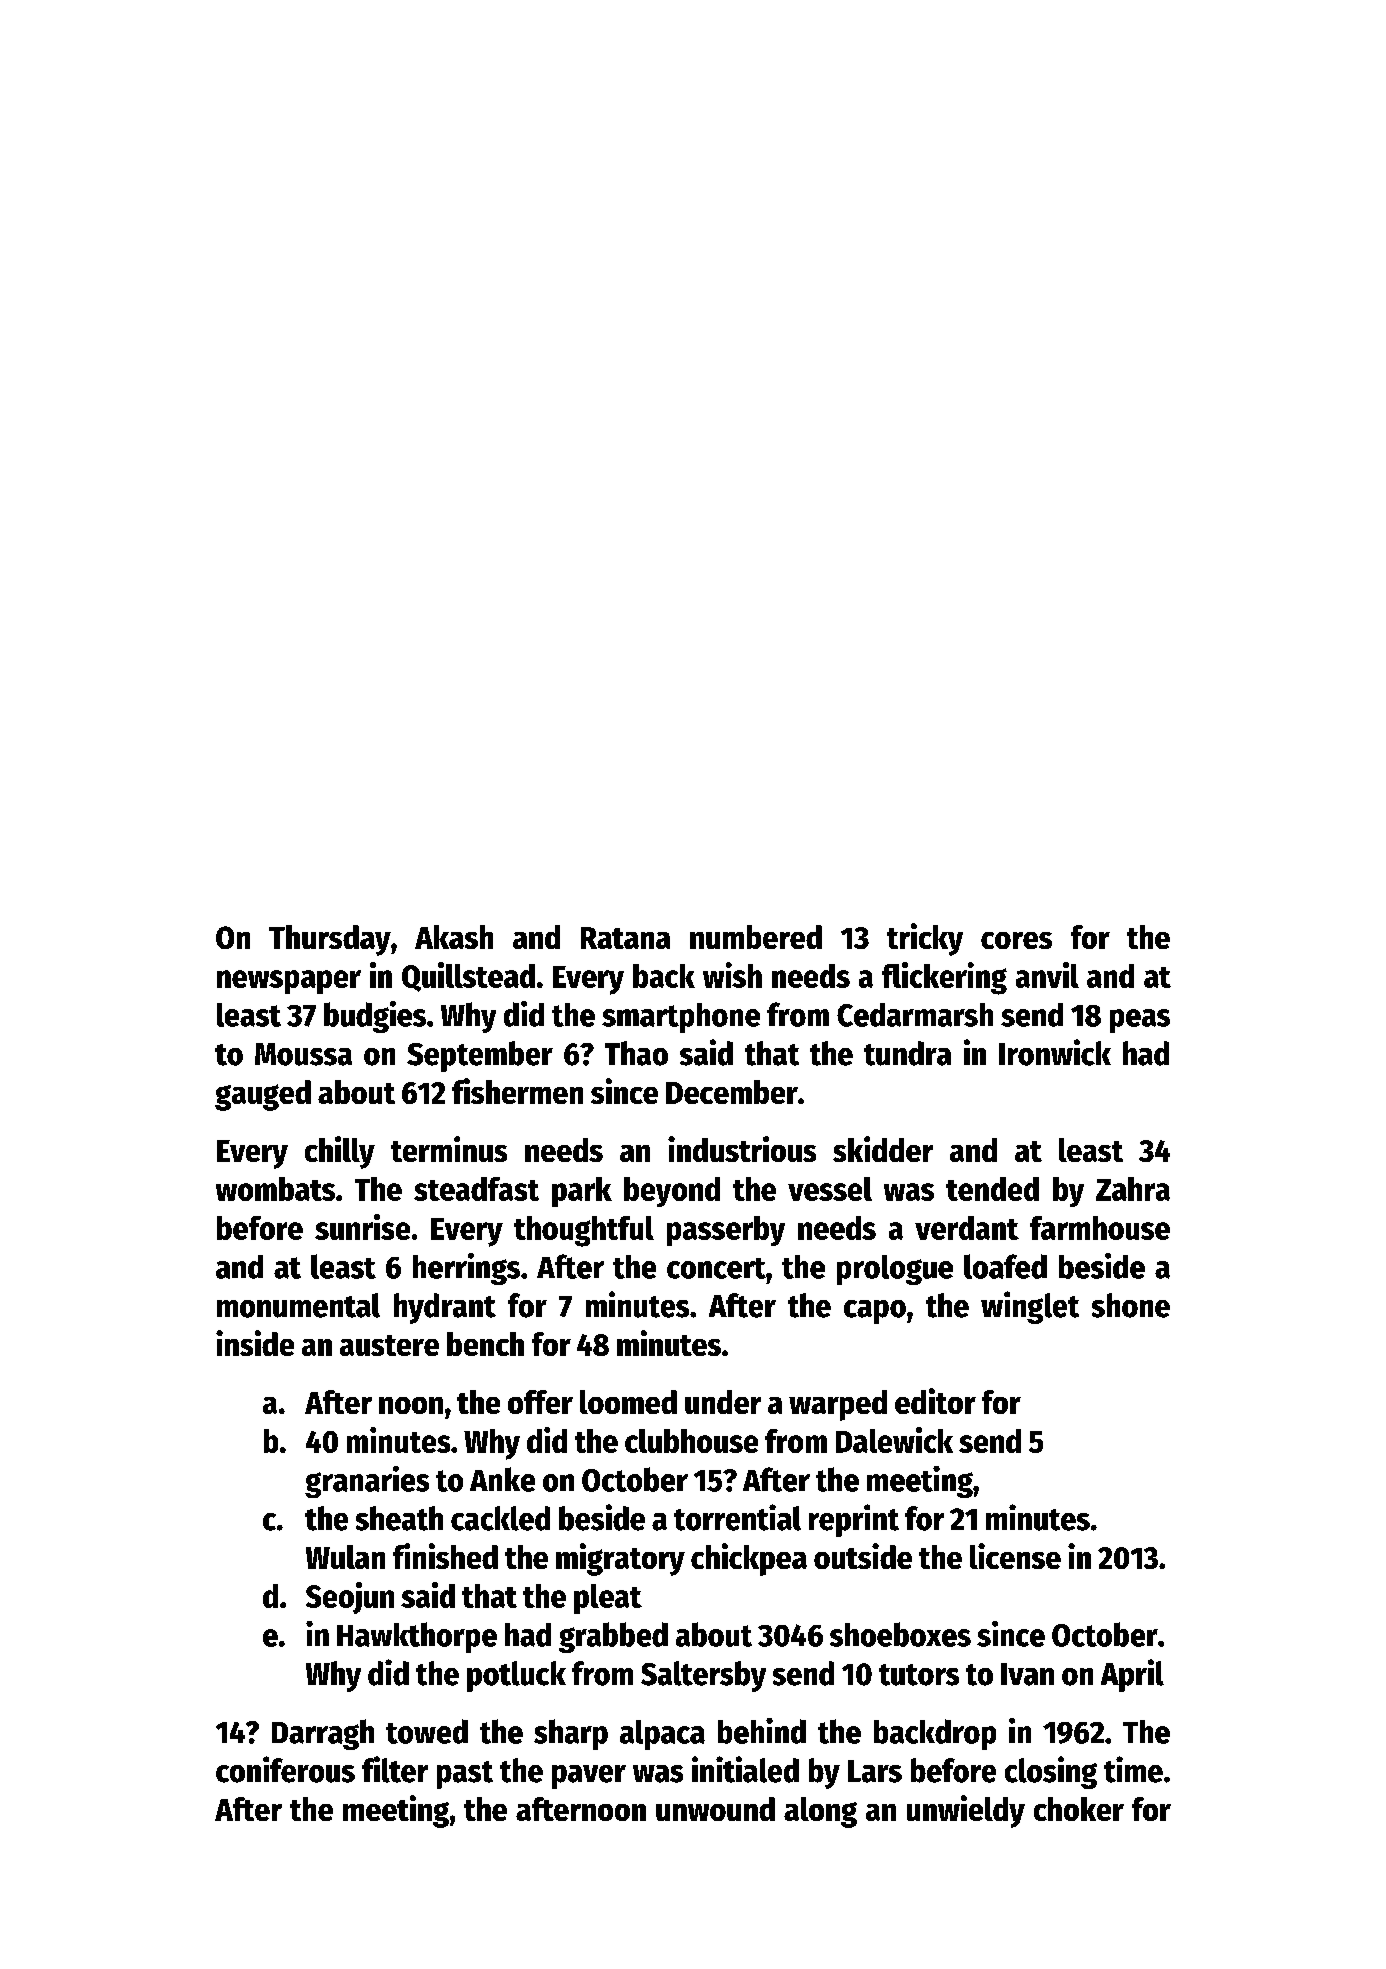  Describe the element at coordinates (1030, 1307) in the screenshot. I see `winglet` at that location.
